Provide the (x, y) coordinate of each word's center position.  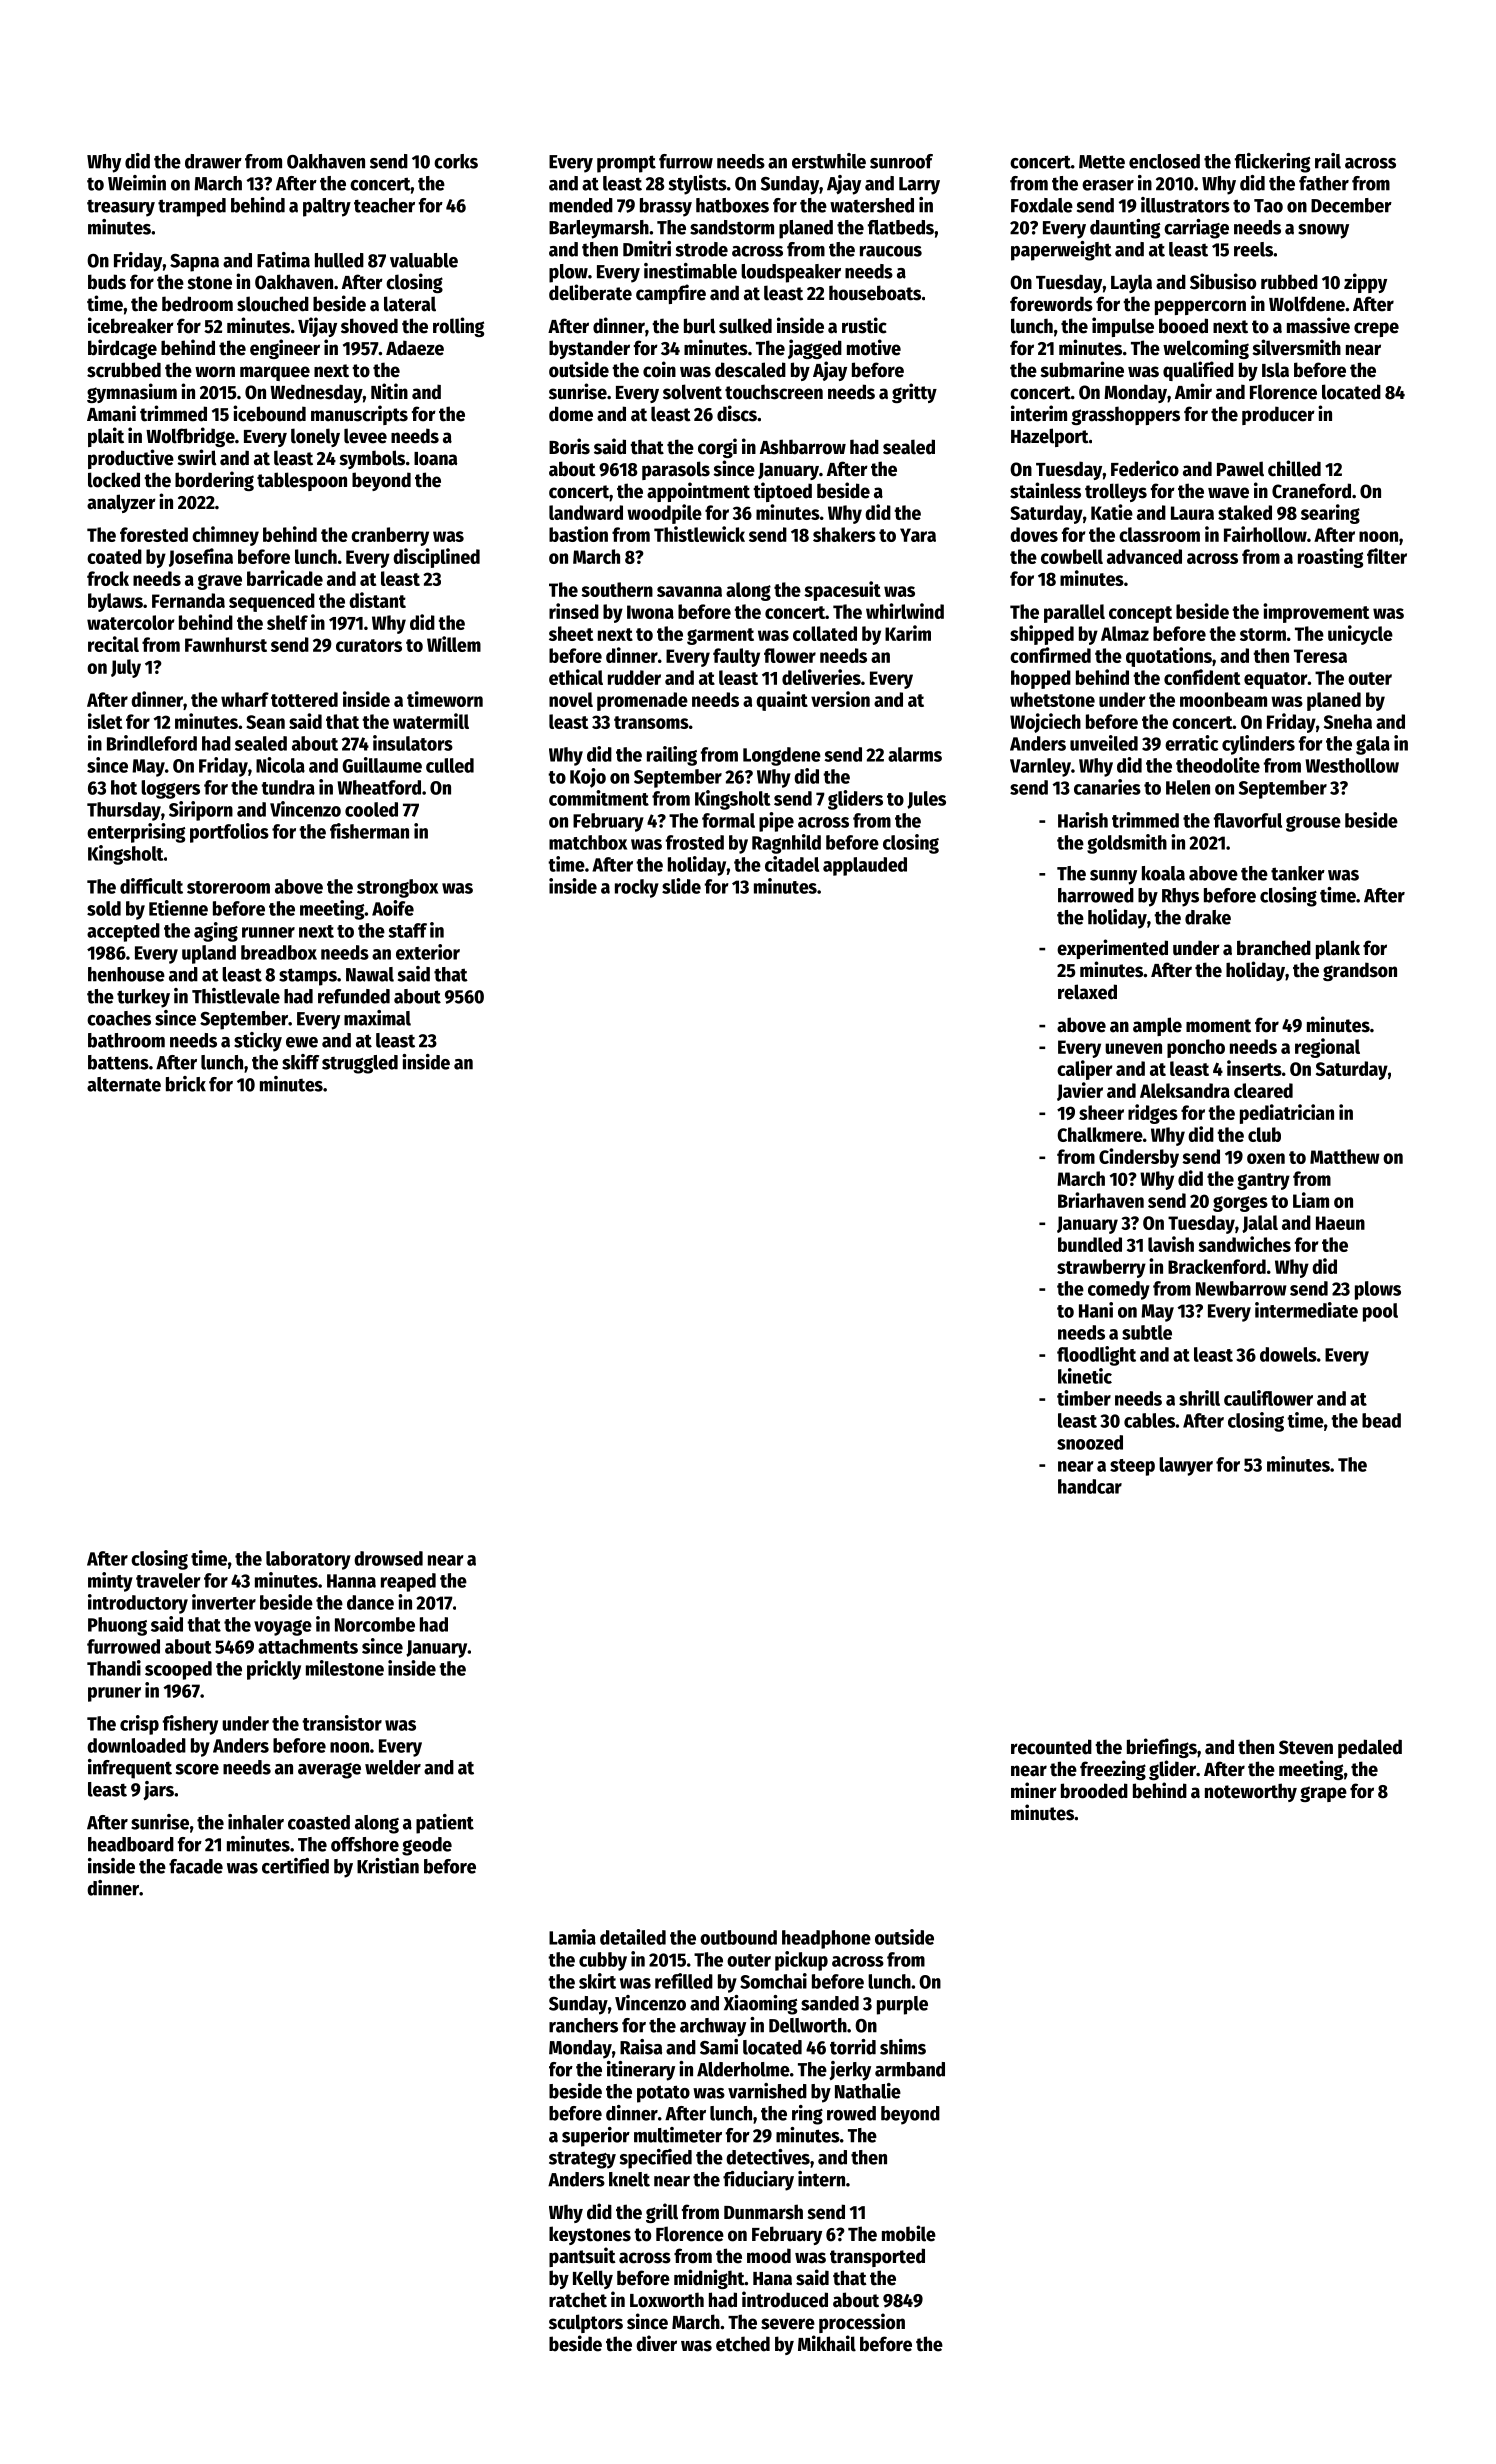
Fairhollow (1265, 534)
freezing (1113, 1770)
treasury (121, 208)
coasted (319, 1822)
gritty (914, 393)
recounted (1051, 1747)
